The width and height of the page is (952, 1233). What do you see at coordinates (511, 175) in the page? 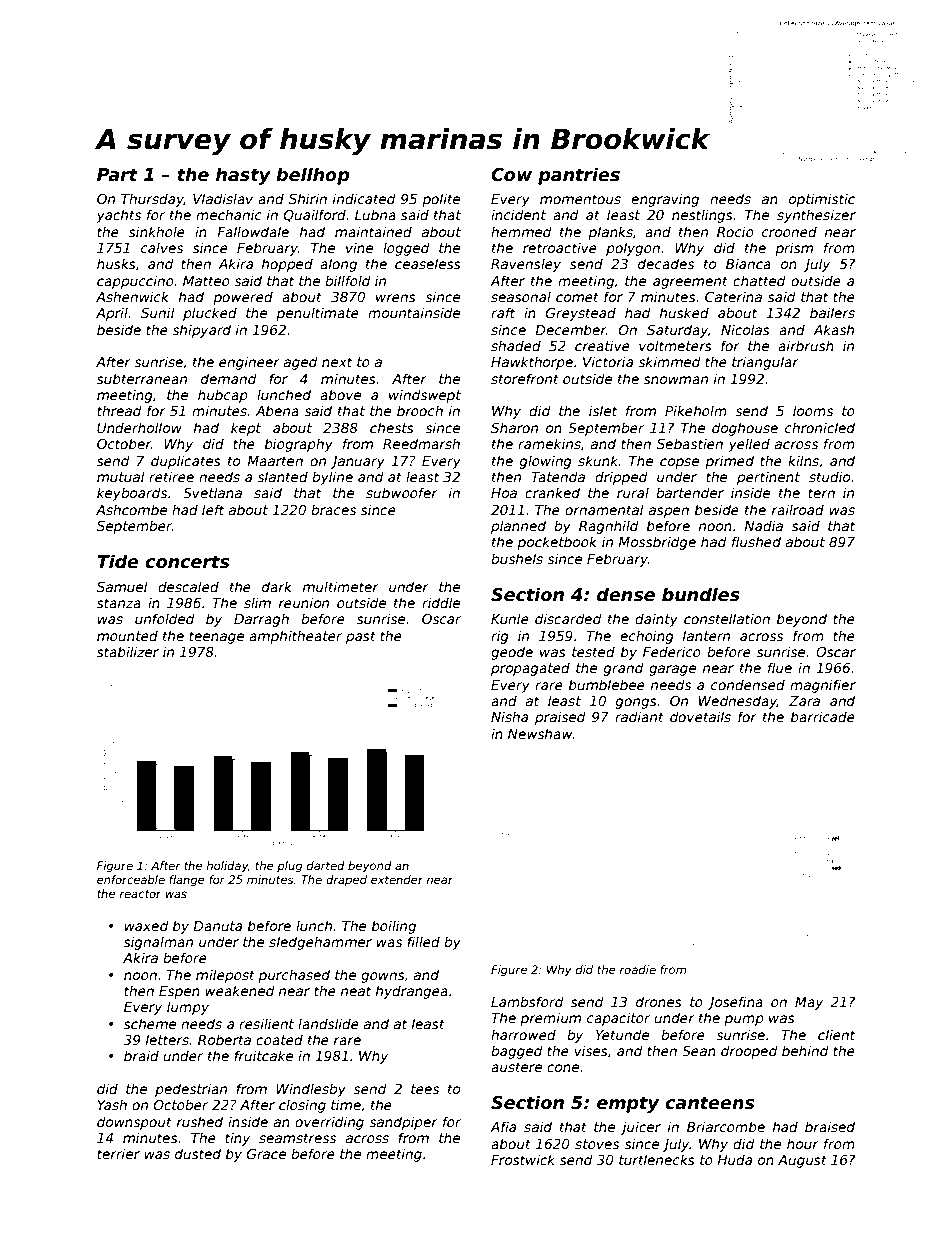
I see `Cow` at bounding box center [511, 175].
